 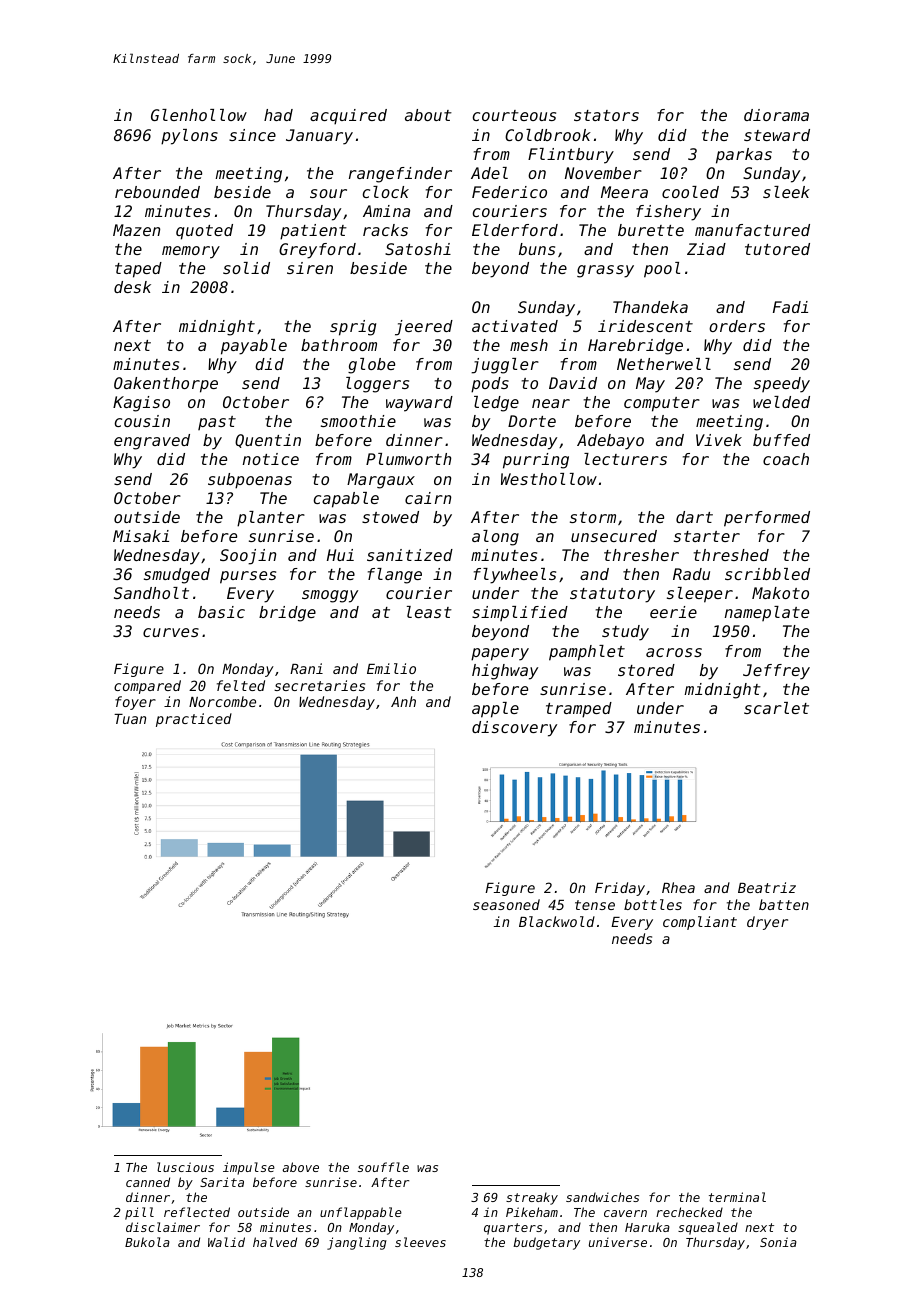 What do you see at coordinates (217, 423) in the screenshot?
I see `past` at bounding box center [217, 423].
